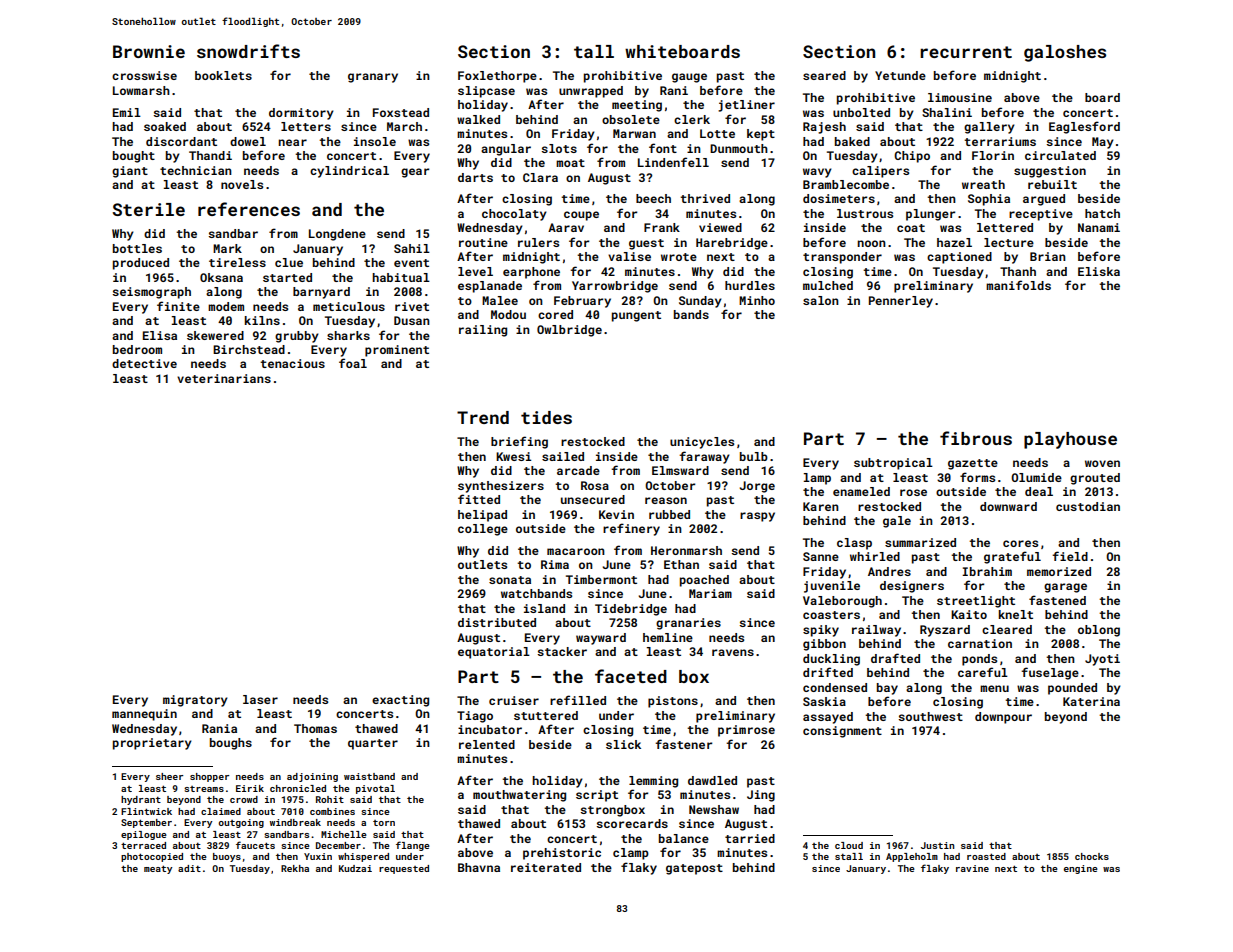  I want to click on veterinarians, so click(224, 378).
